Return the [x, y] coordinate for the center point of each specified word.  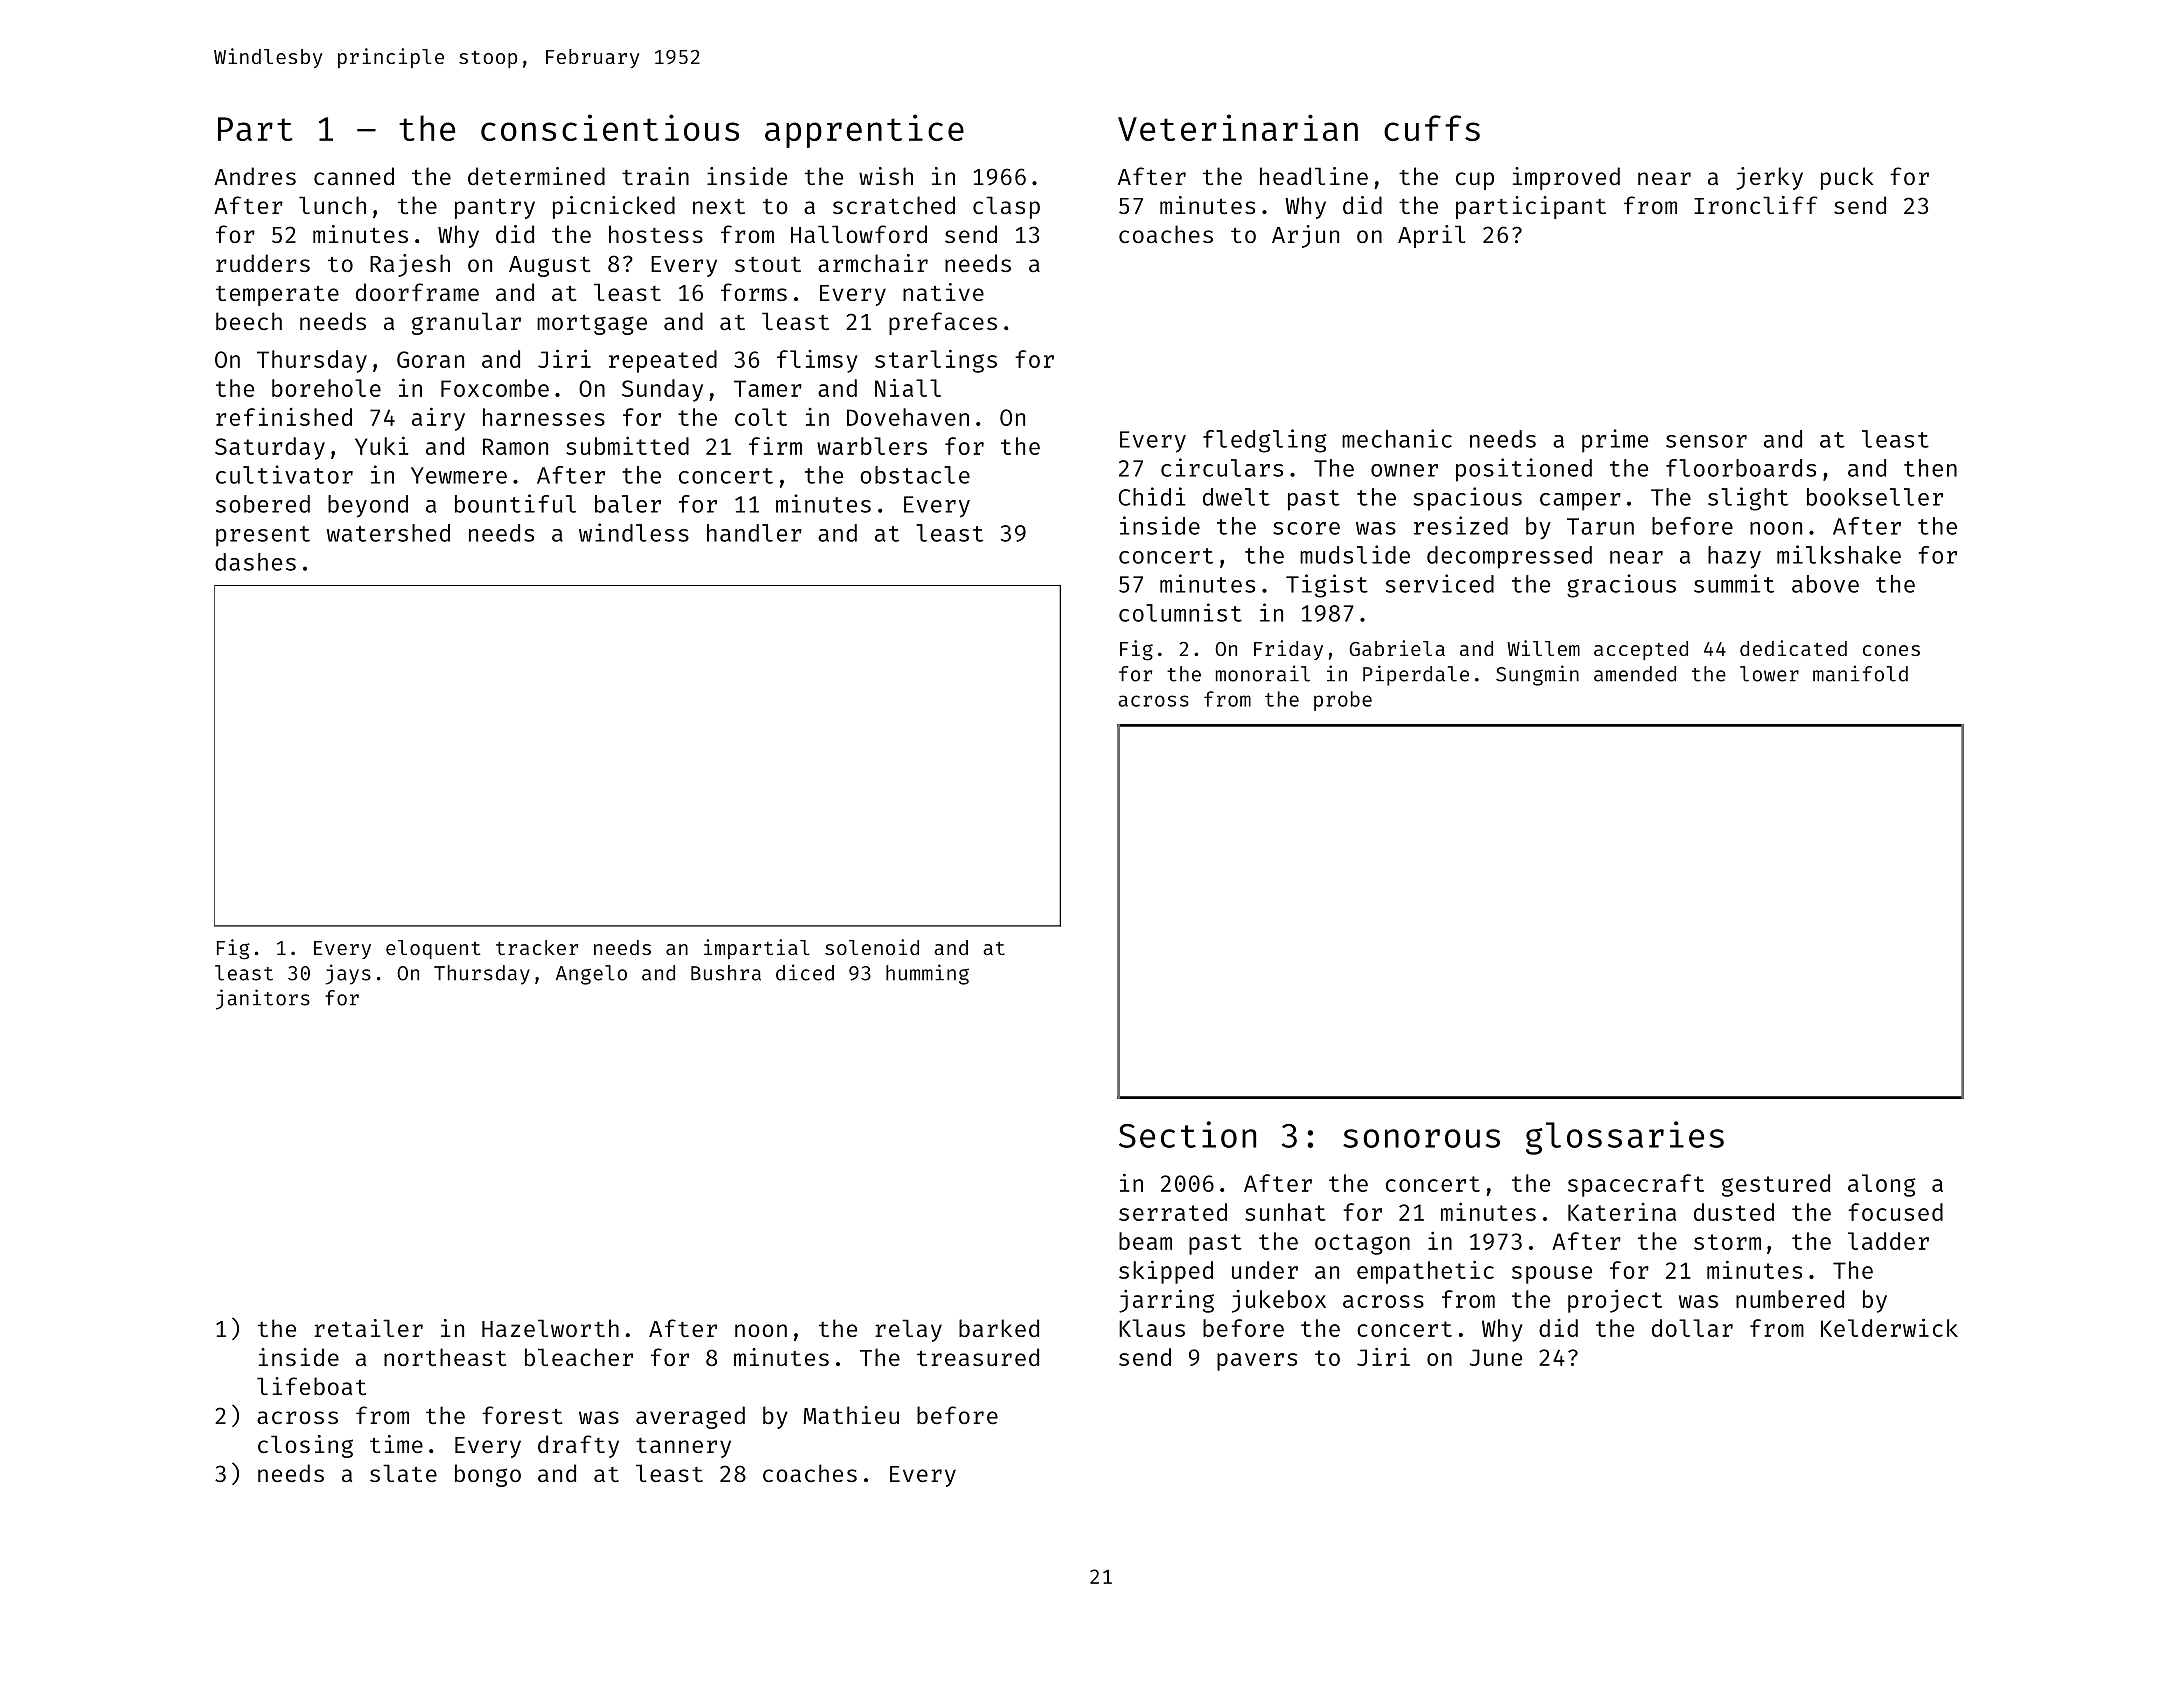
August [550, 266]
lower [1769, 674]
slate [403, 1473]
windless [634, 532]
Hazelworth [550, 1328]
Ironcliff [1756, 205]
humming [927, 974]
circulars [1222, 467]
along [1882, 1185]
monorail [1263, 673]
